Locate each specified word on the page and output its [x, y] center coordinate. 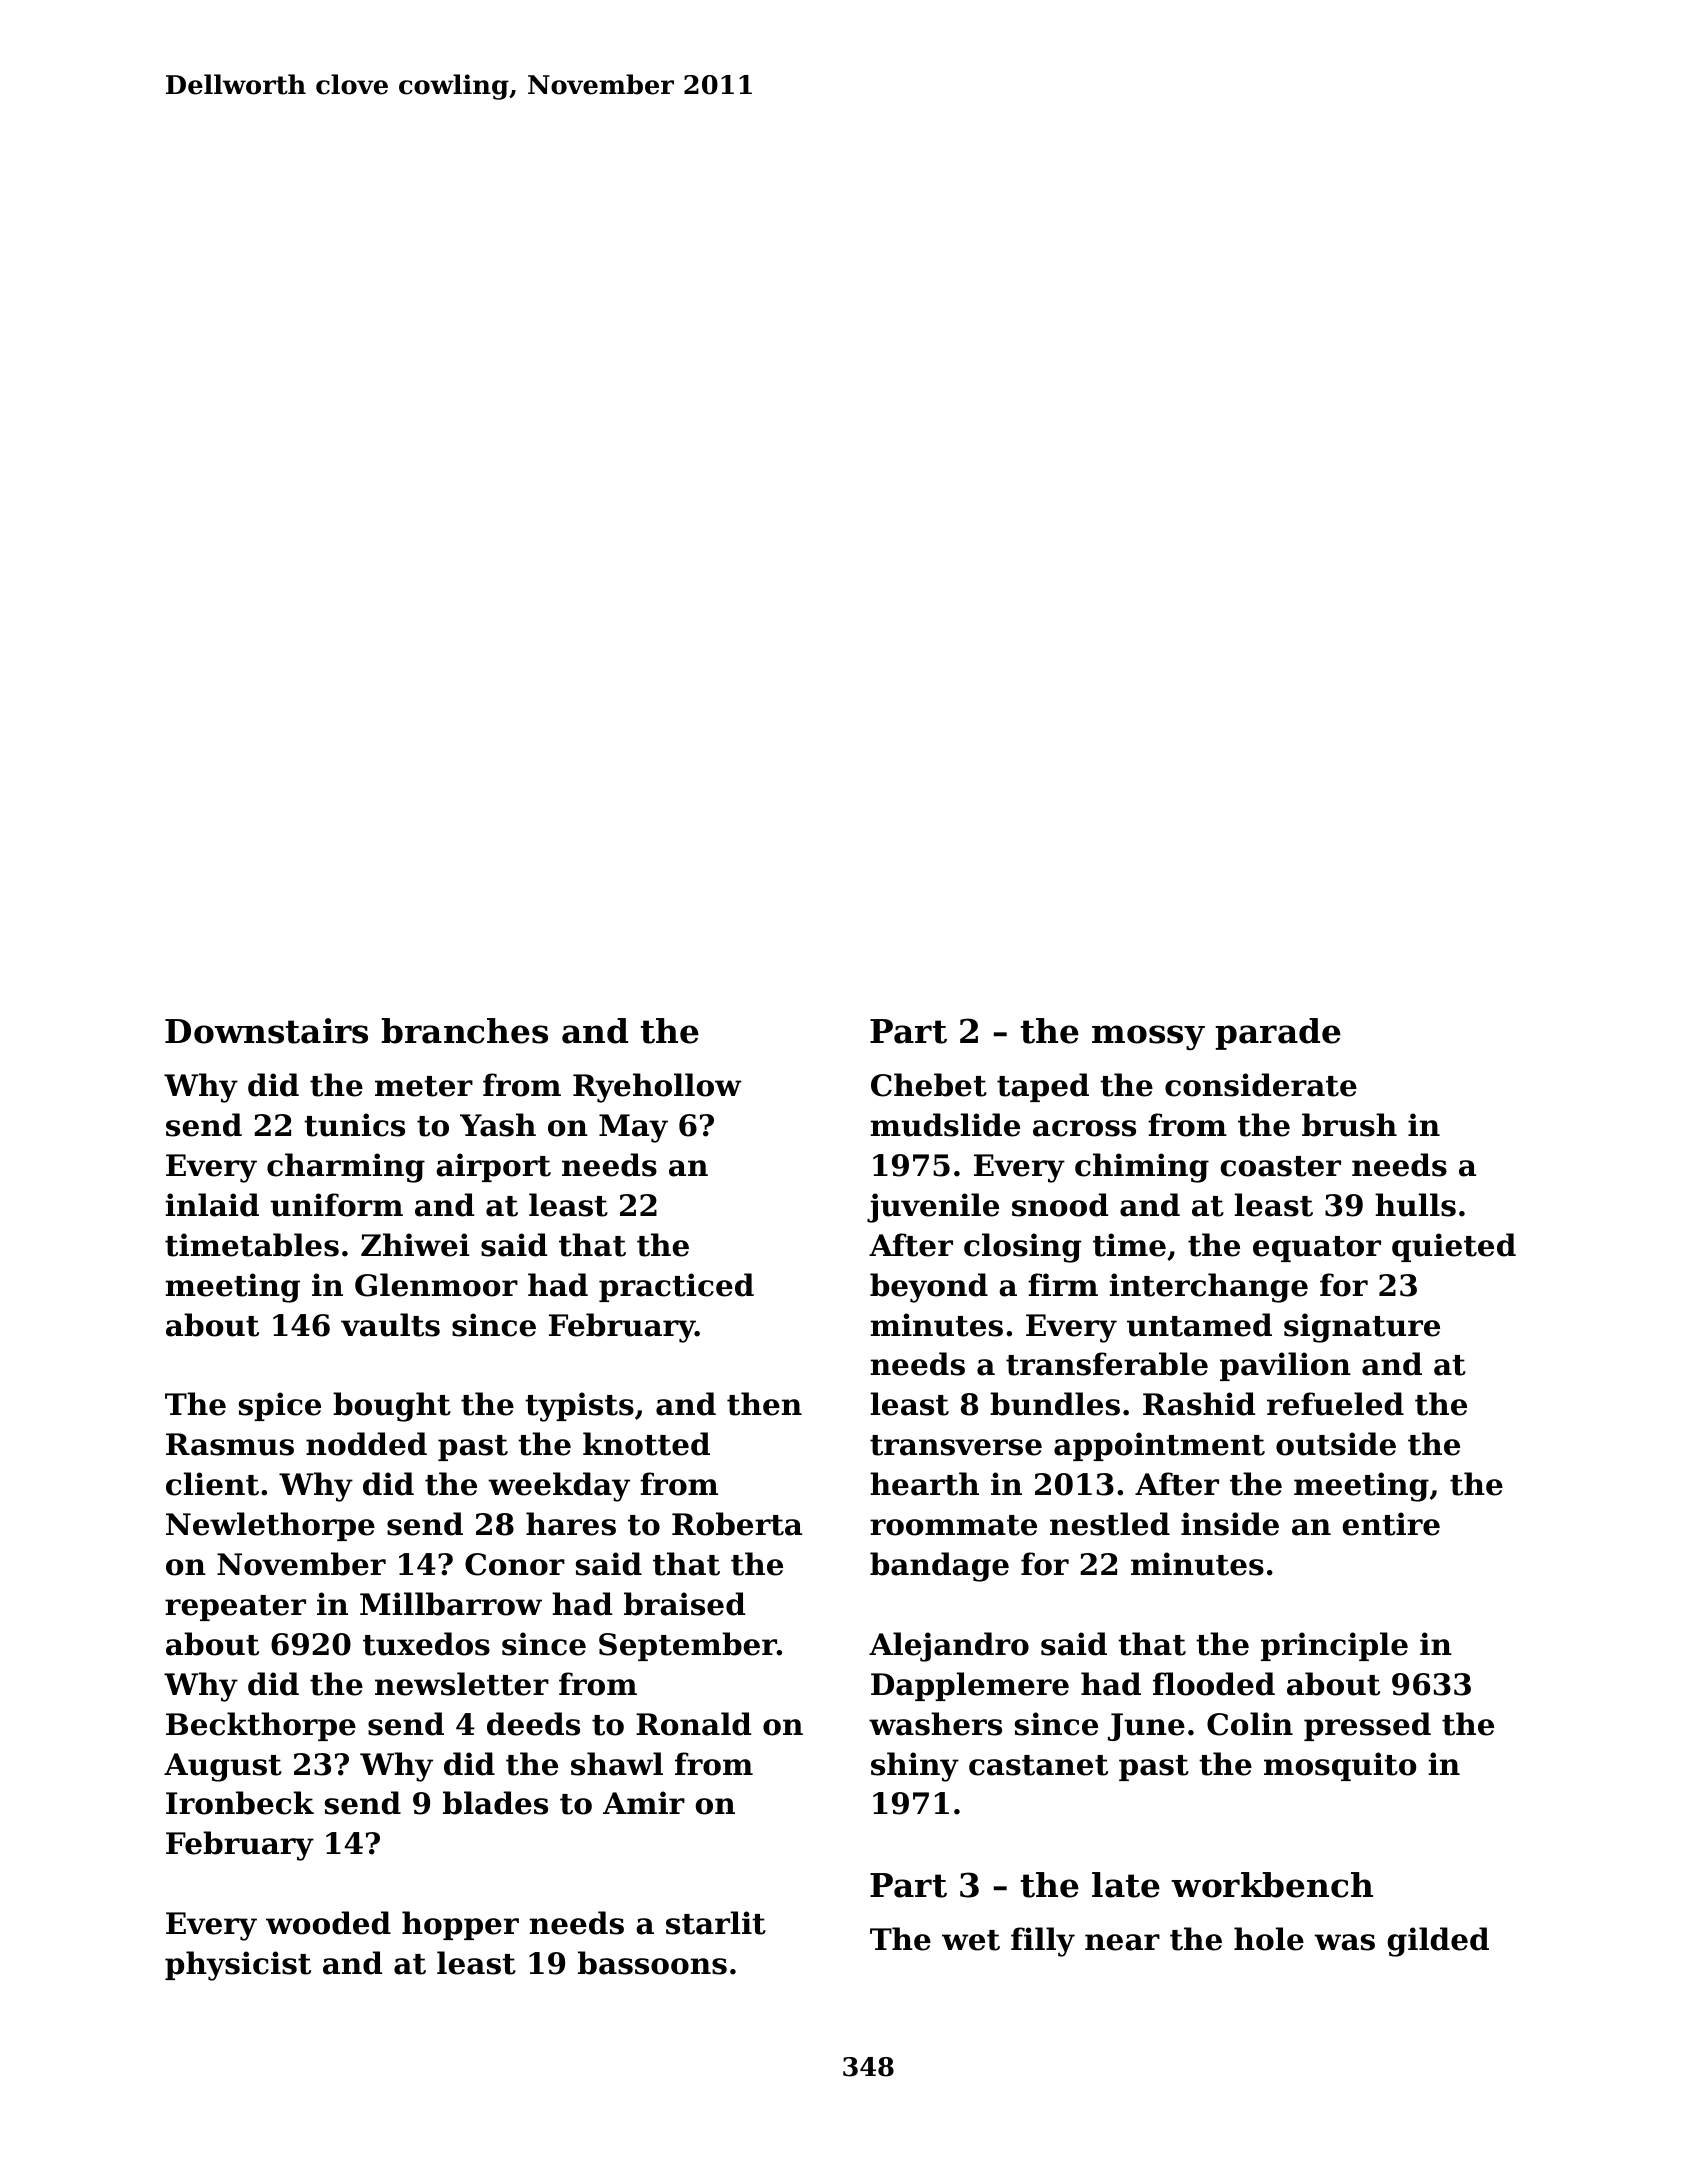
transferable [1107, 1364]
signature [1362, 1328]
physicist [238, 1966]
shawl [617, 1764]
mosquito [1340, 1766]
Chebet [929, 1085]
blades [495, 1803]
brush [1349, 1125]
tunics [354, 1125]
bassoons [652, 1963]
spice [280, 1406]
